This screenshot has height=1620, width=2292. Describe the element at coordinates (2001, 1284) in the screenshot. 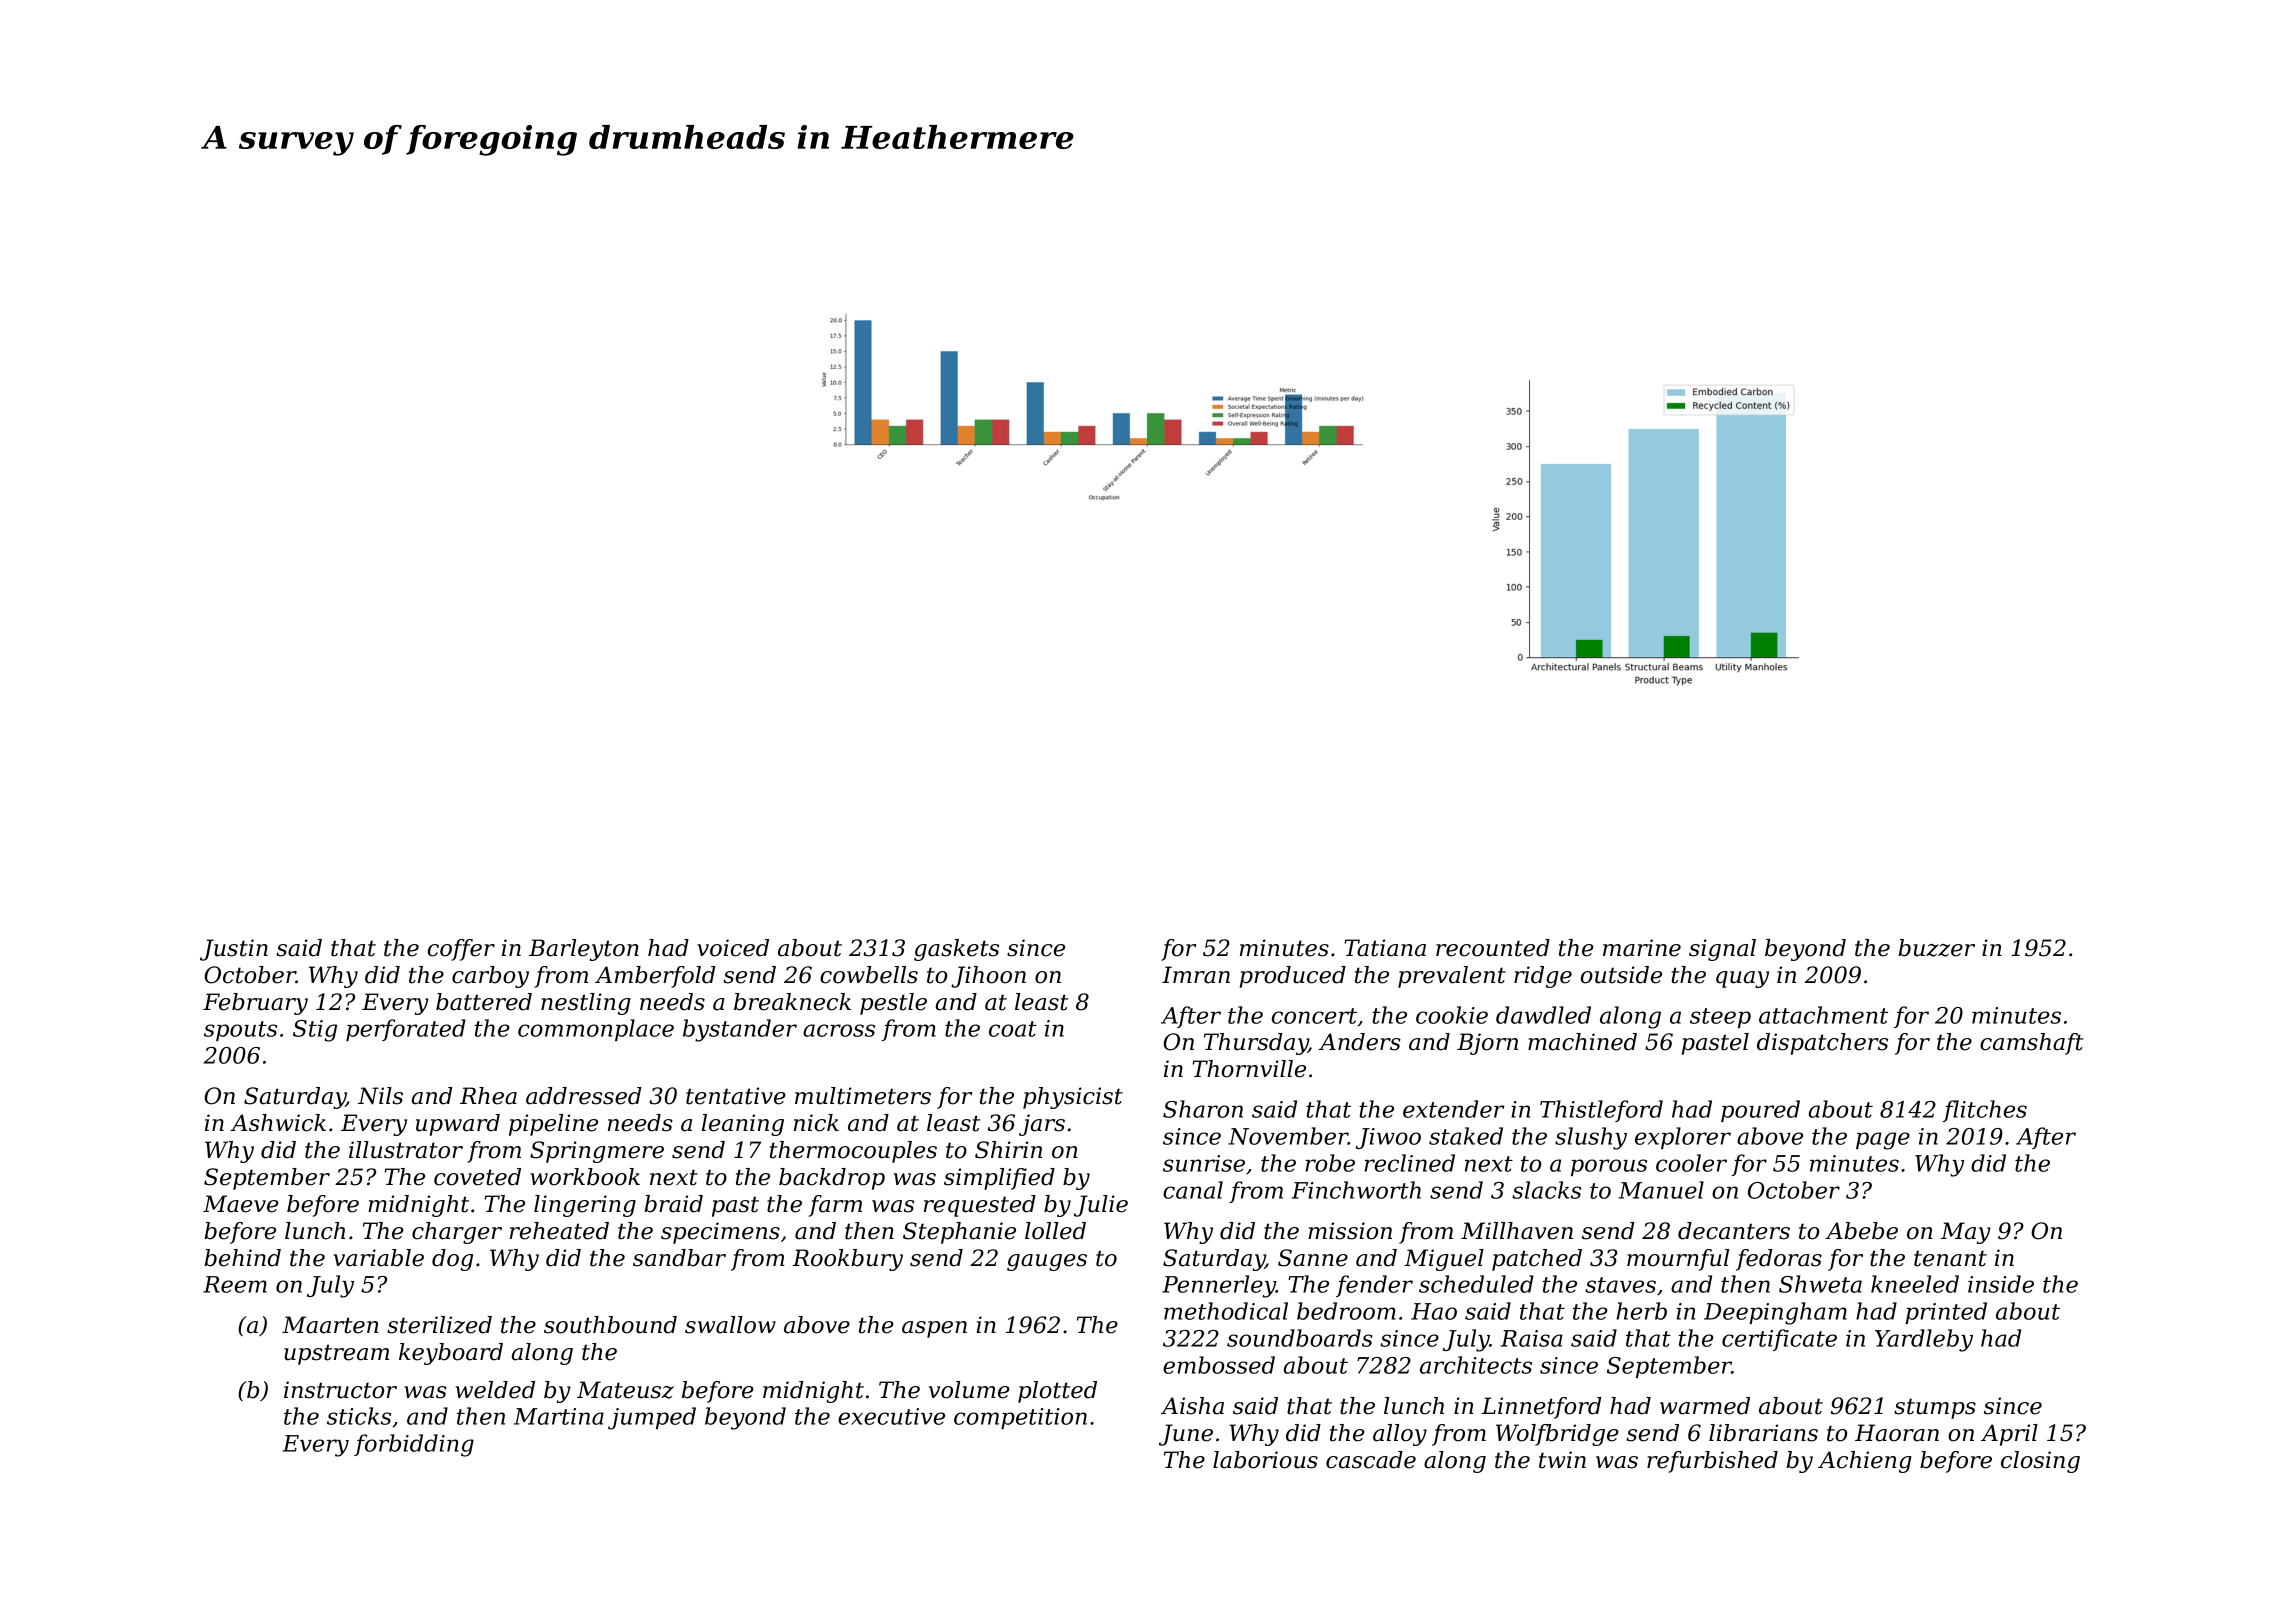

I see `inside` at that location.
